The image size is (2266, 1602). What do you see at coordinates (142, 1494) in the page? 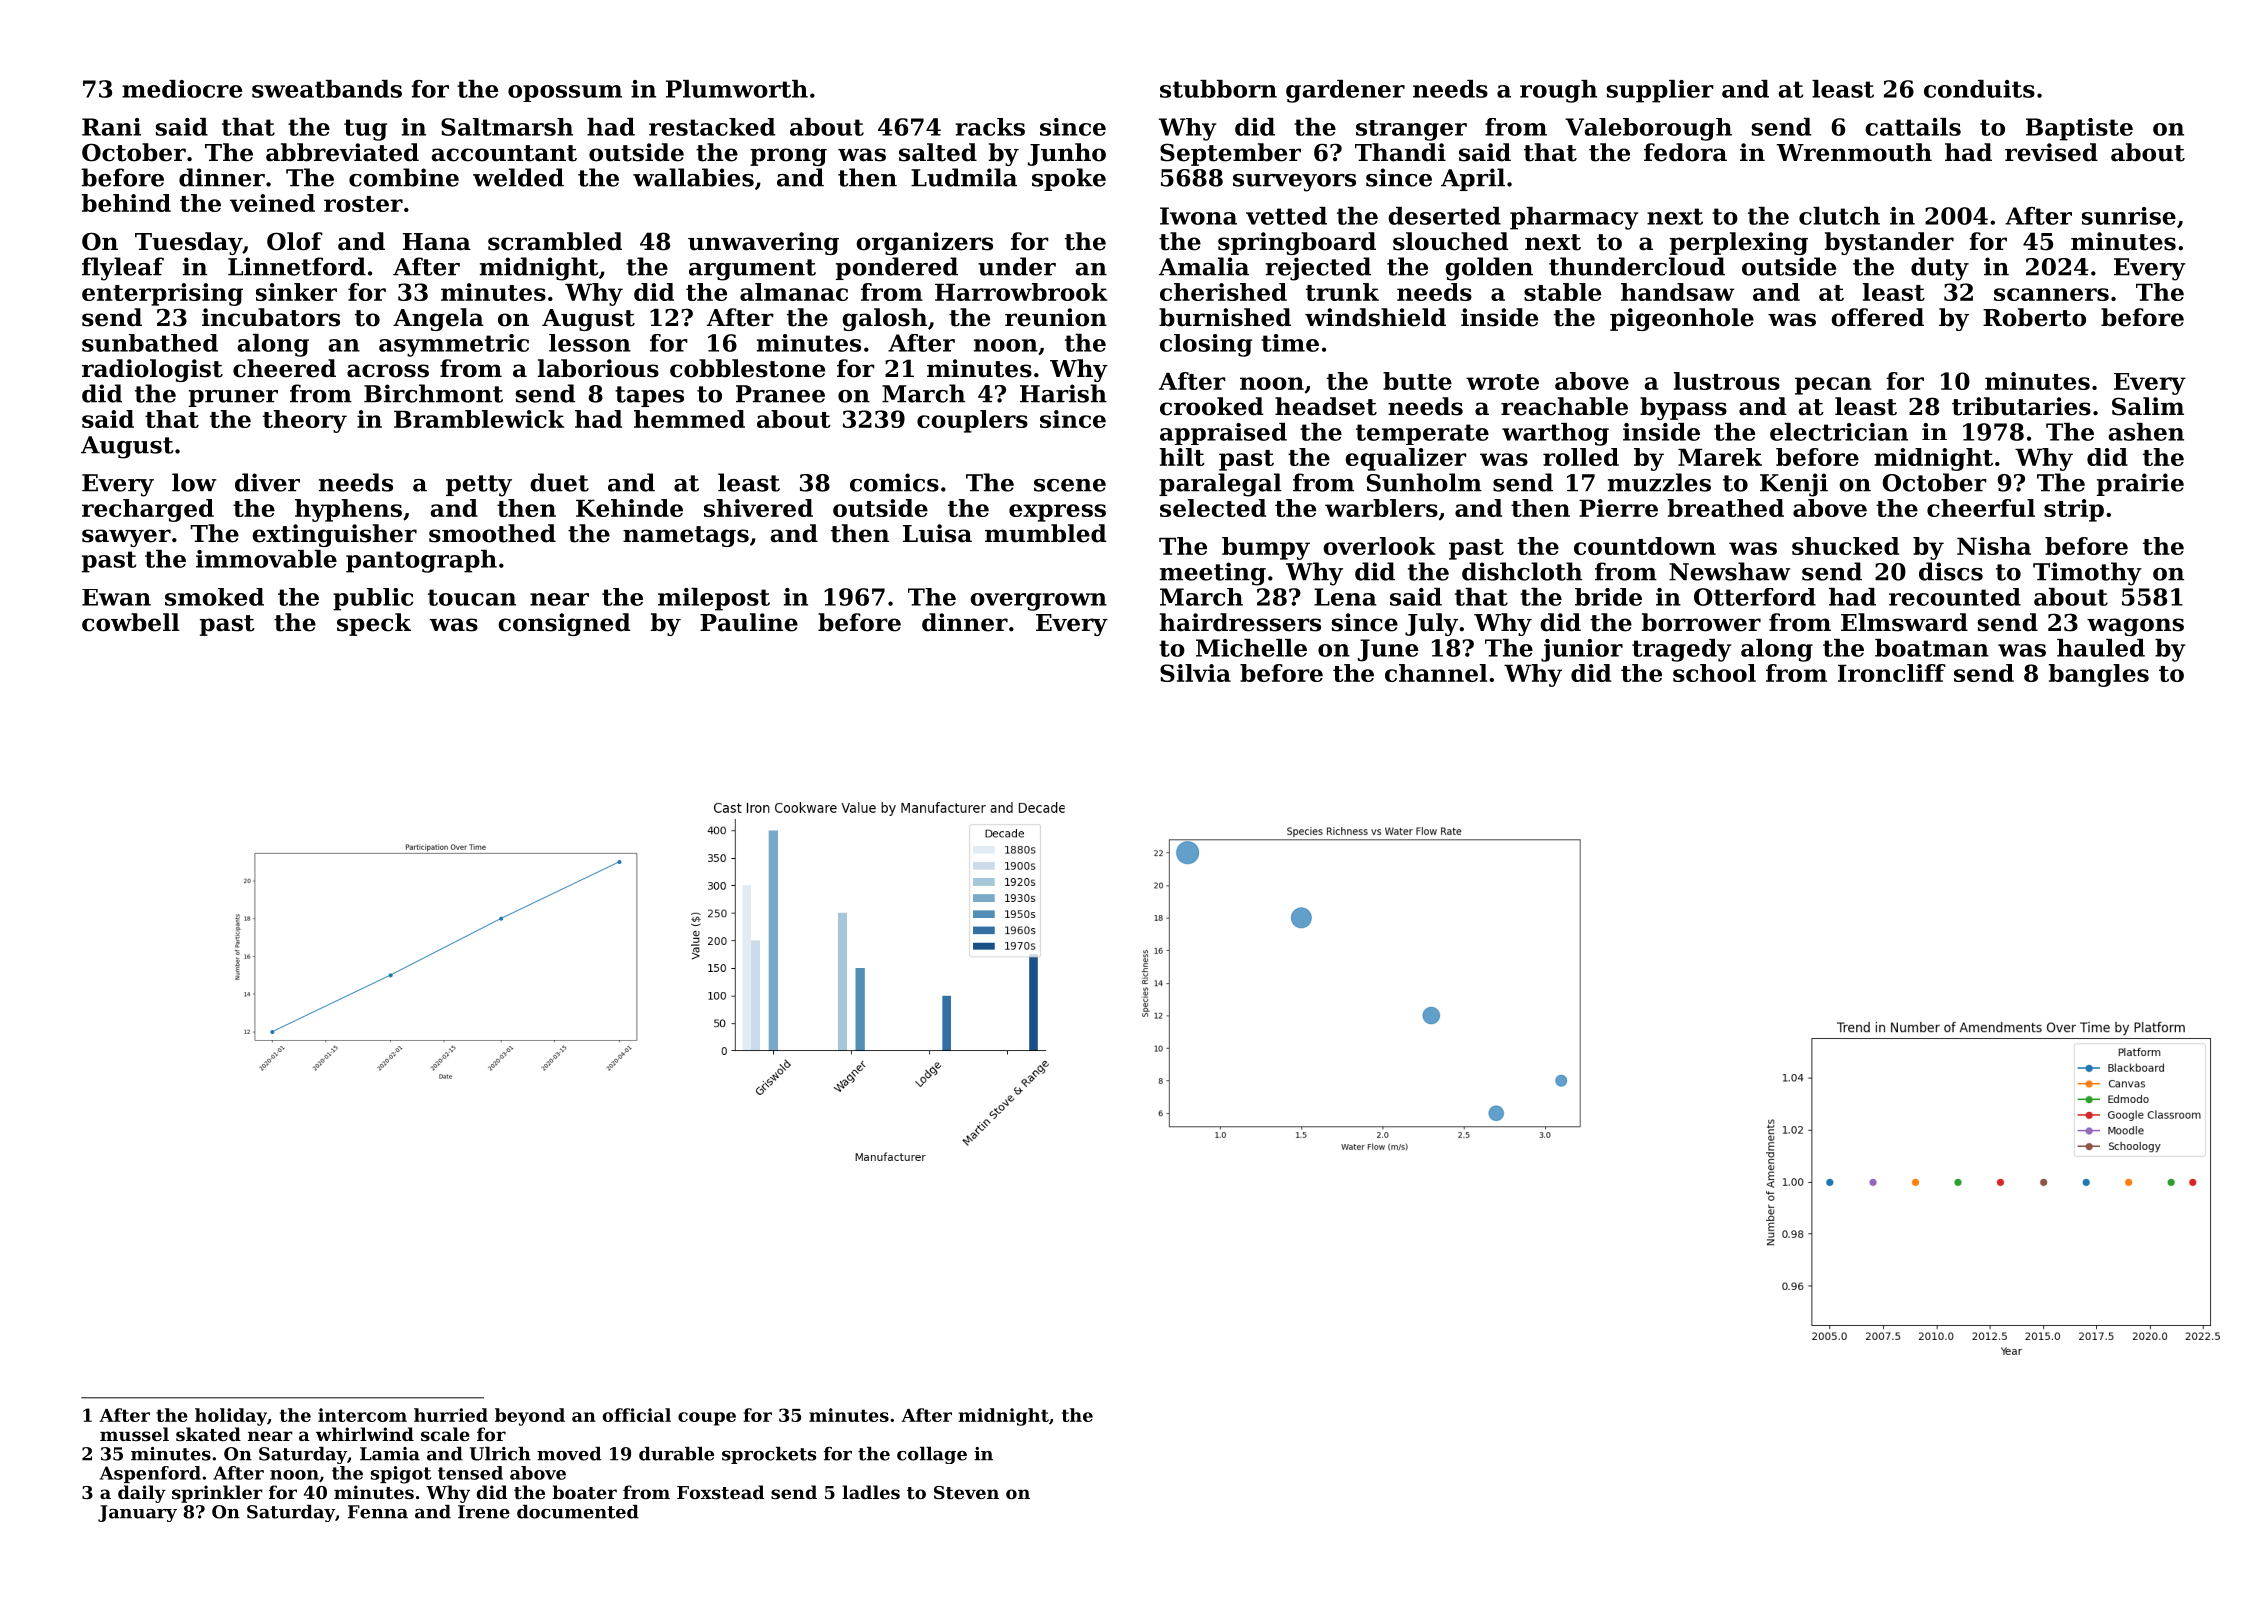
I see `daily` at bounding box center [142, 1494].
